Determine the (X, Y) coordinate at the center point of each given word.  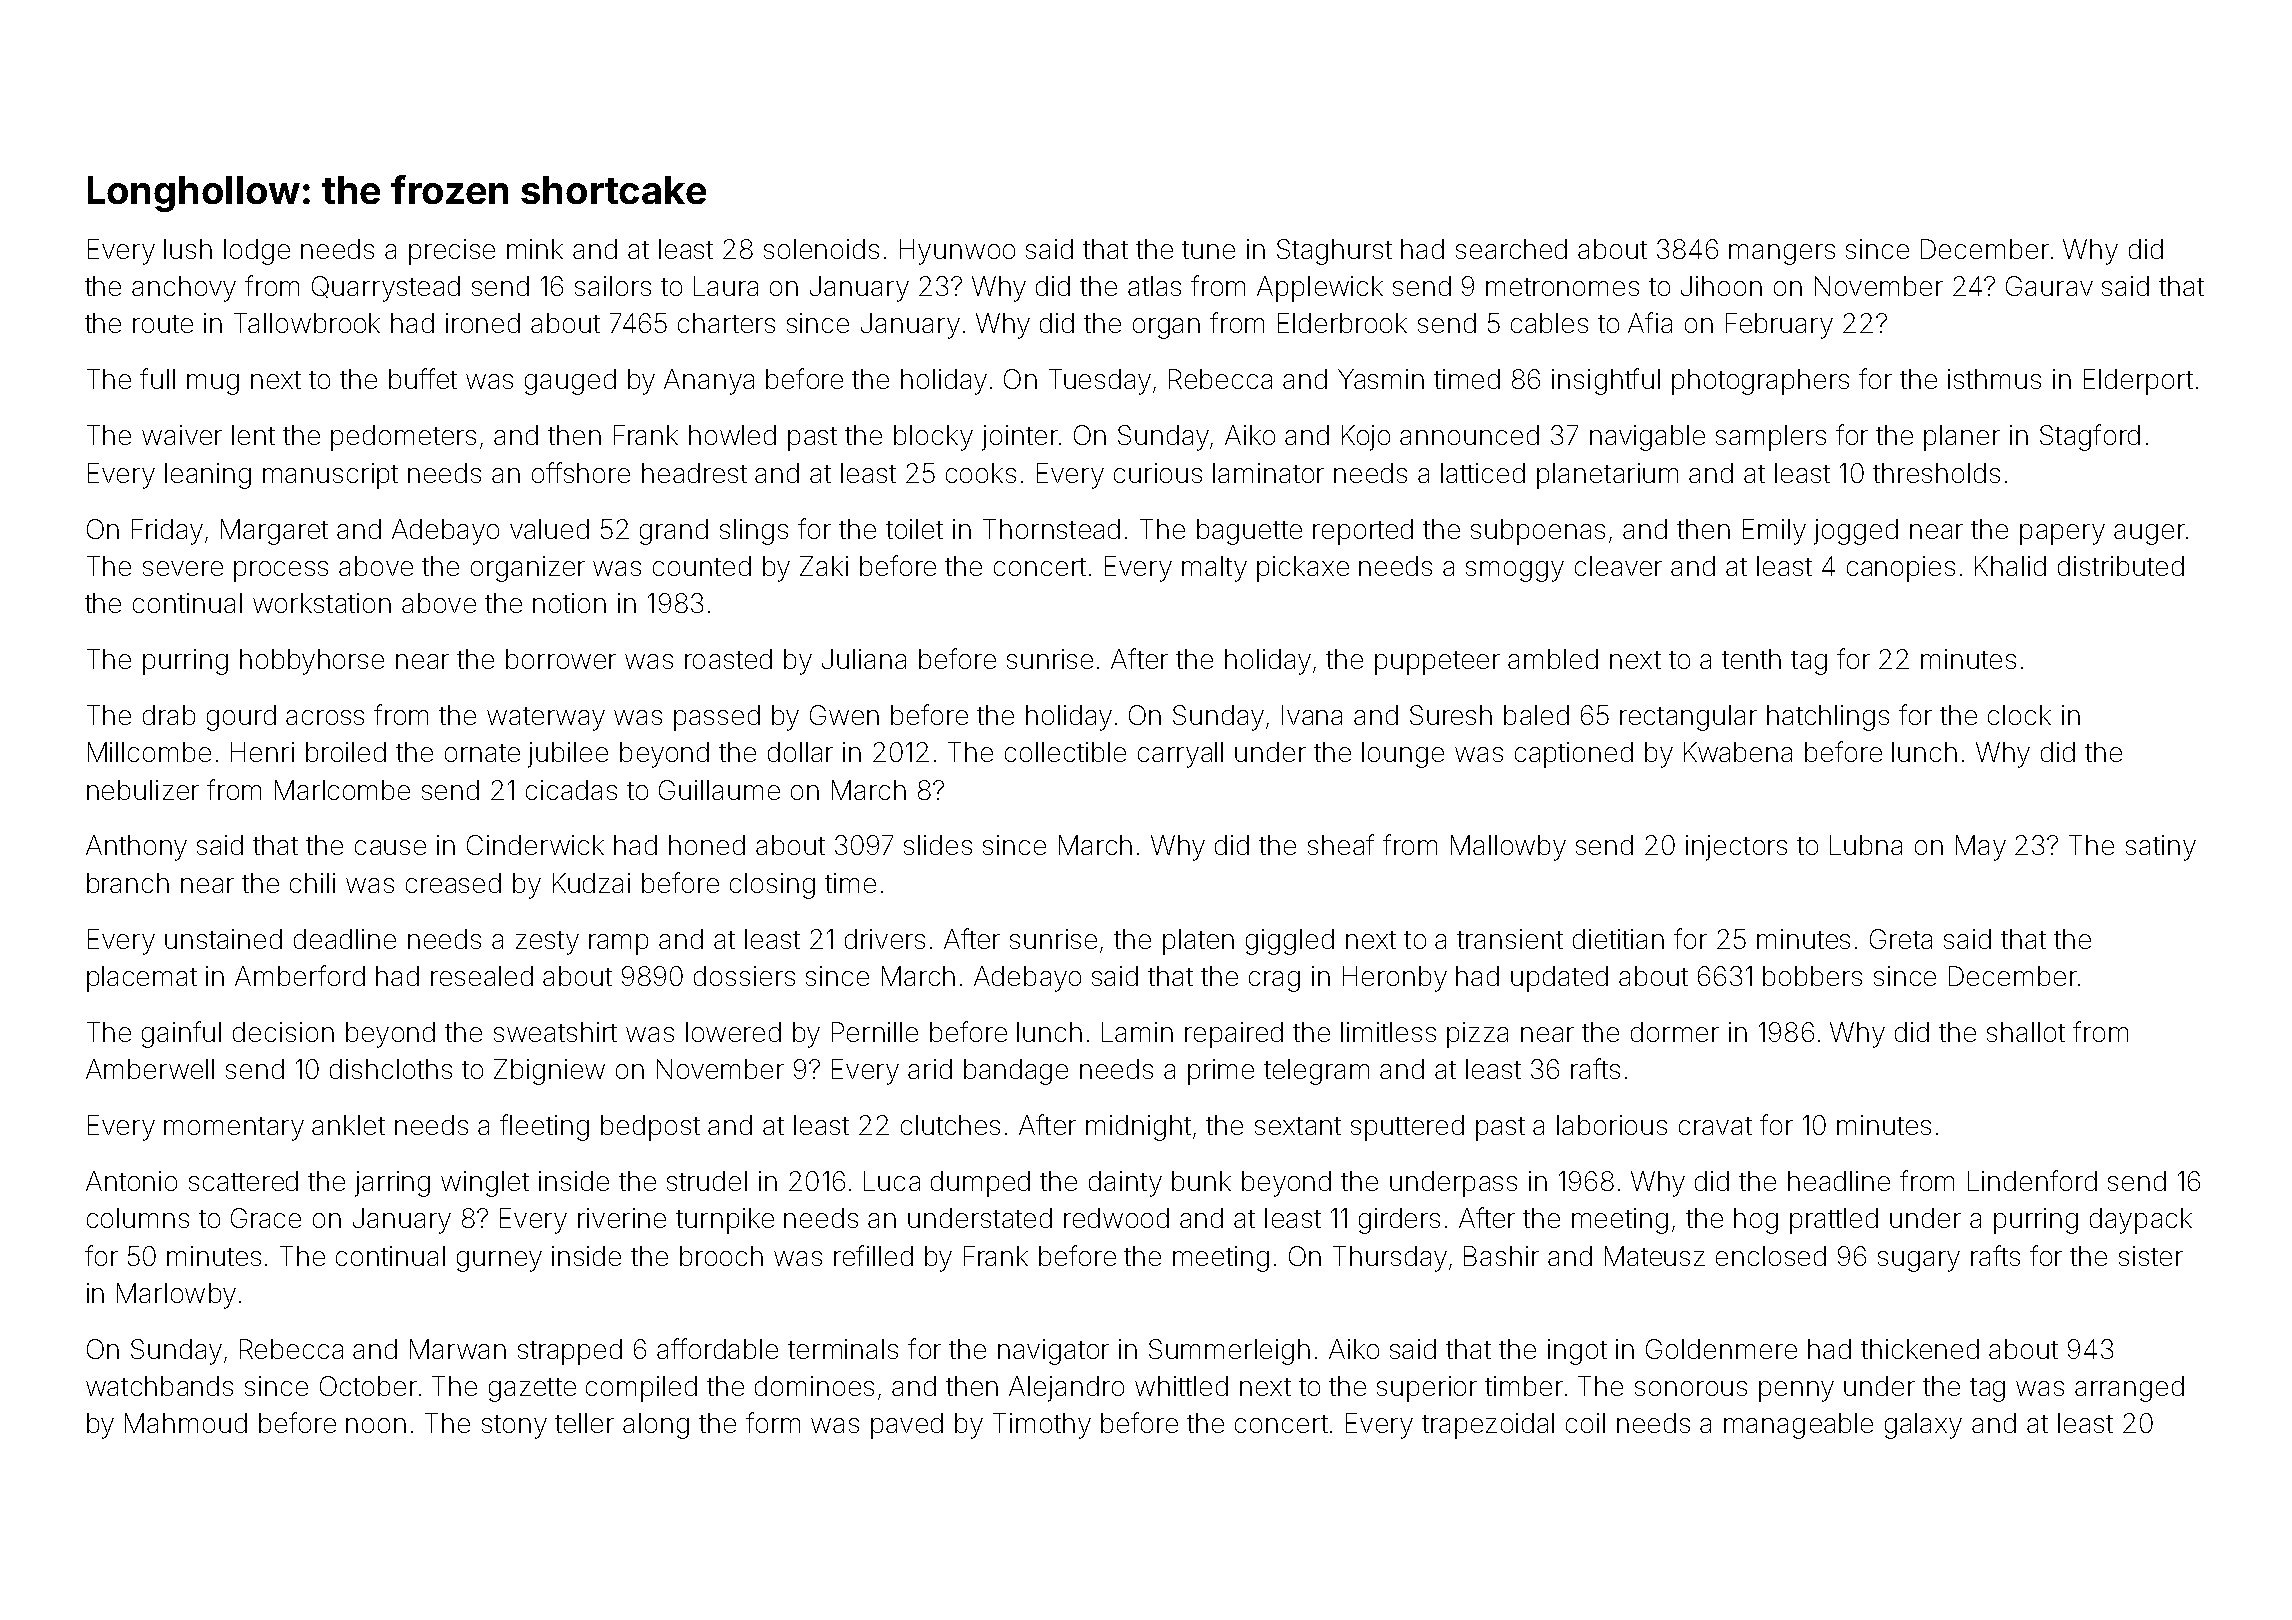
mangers (1782, 254)
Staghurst (1334, 252)
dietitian (1618, 939)
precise (452, 252)
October (368, 1386)
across (325, 717)
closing (772, 886)
